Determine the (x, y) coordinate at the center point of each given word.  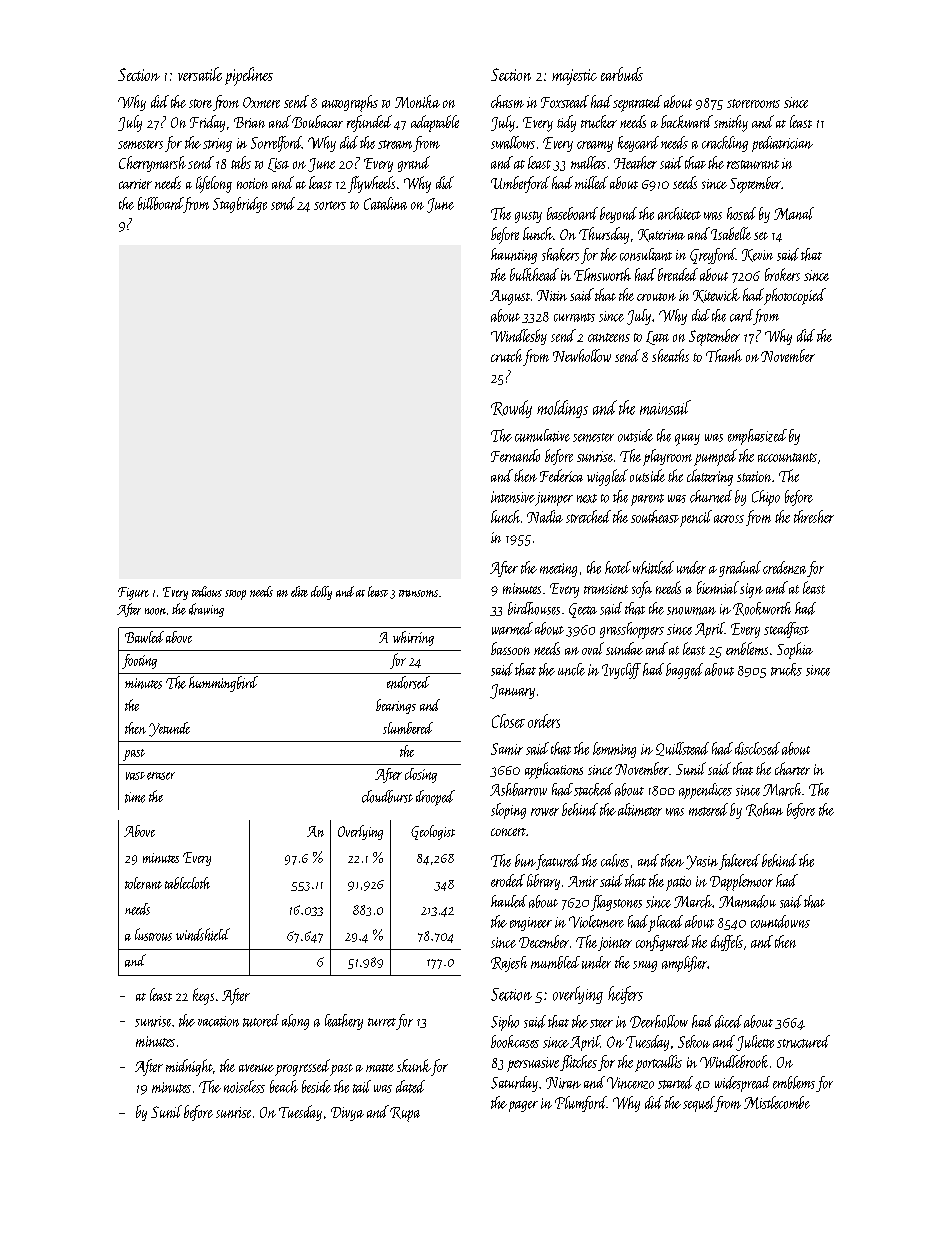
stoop (235, 595)
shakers (560, 254)
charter (792, 768)
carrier (135, 184)
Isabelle (731, 233)
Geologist (433, 832)
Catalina (385, 203)
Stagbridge (240, 205)
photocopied (795, 296)
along (295, 1022)
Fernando (515, 455)
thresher (814, 516)
